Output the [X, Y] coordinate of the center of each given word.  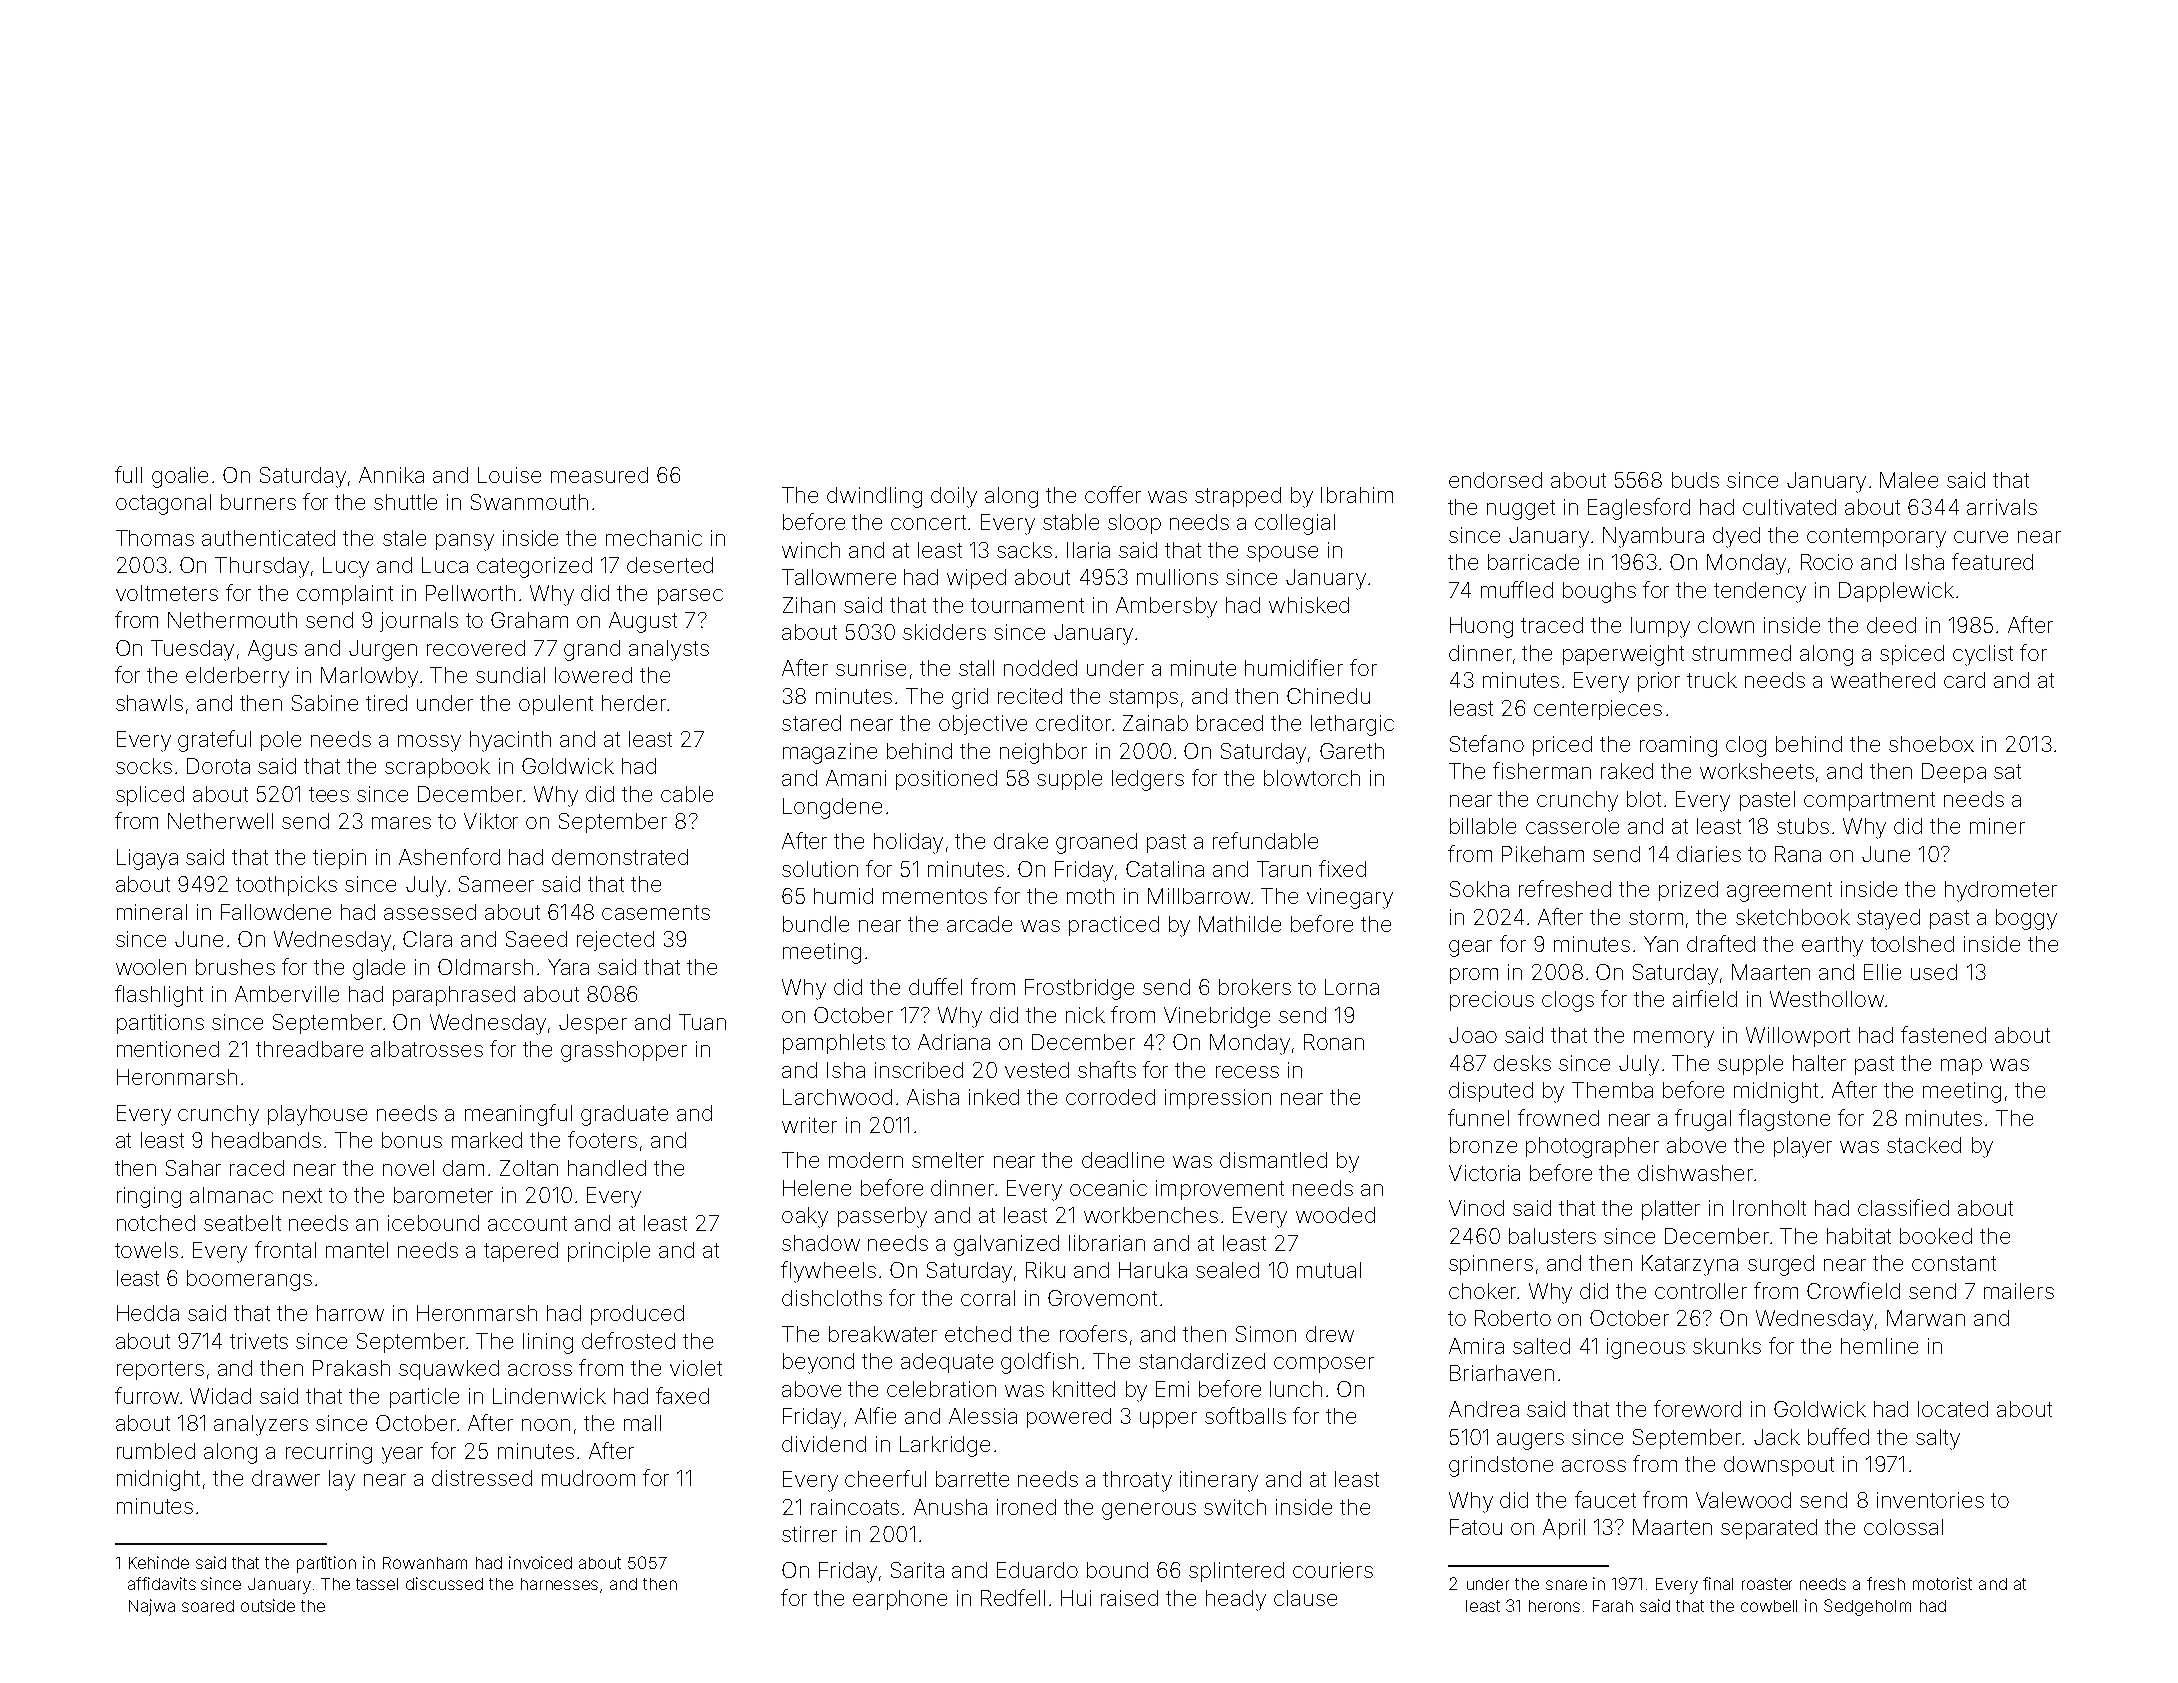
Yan [1661, 944]
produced [637, 1315]
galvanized [1006, 1245]
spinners [1491, 1265]
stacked [1924, 1145]
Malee [1909, 480]
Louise [509, 475]
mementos [935, 896]
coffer [1113, 494]
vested [1037, 1070]
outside [268, 1605]
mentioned [168, 1049]
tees [329, 794]
